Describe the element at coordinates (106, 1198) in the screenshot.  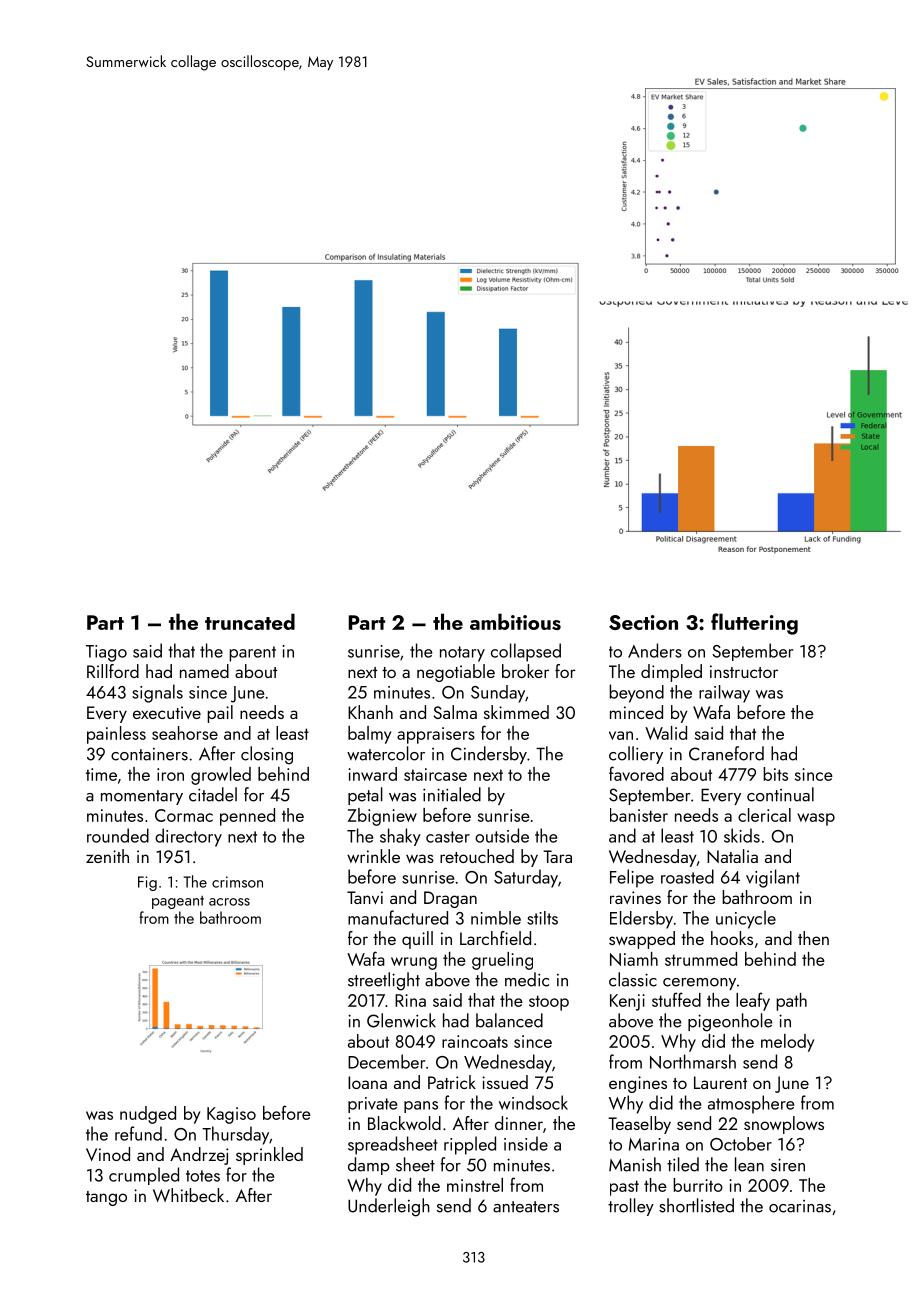
I see `tango` at that location.
